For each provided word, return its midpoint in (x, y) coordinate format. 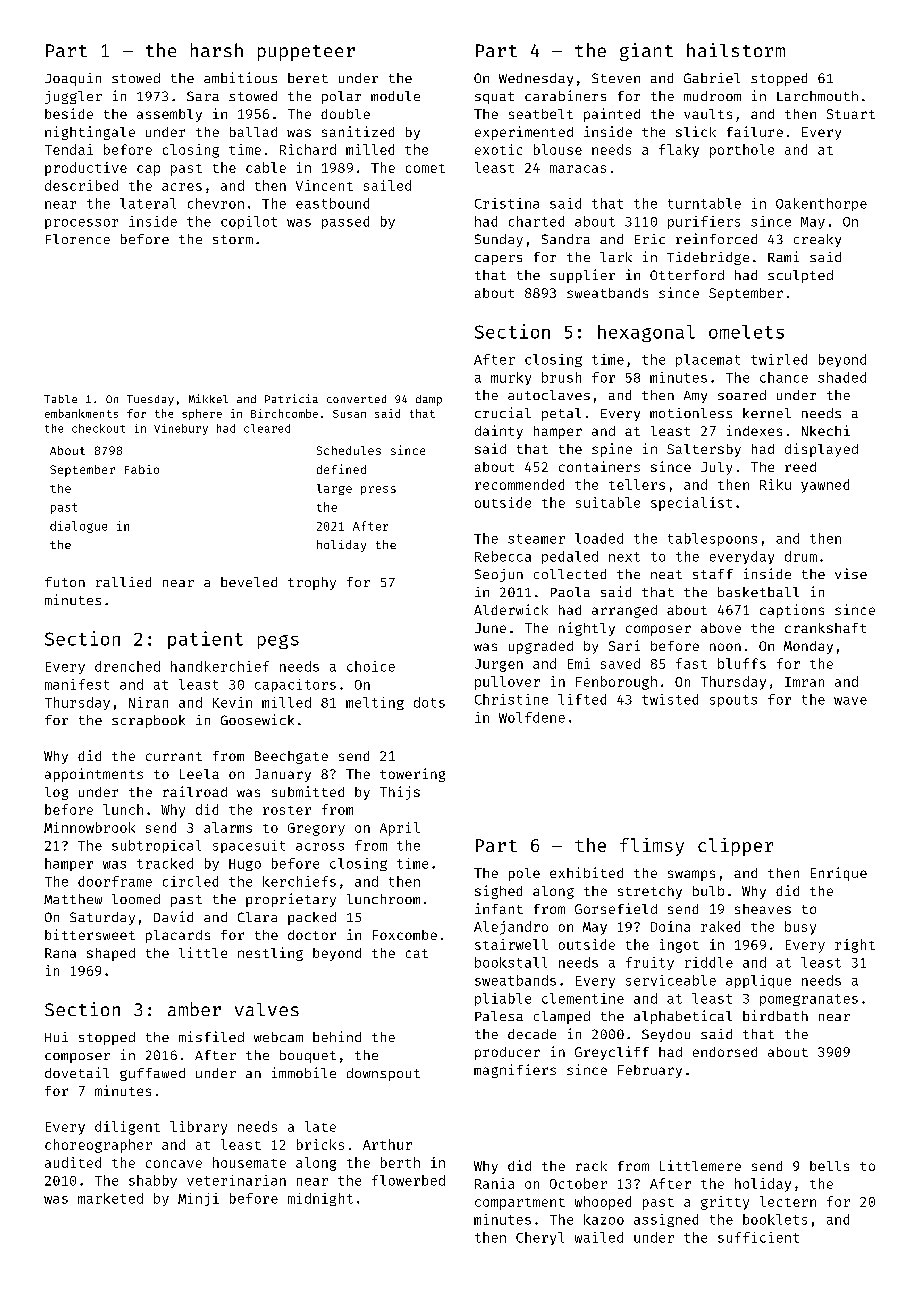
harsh (217, 50)
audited (73, 1162)
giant (646, 52)
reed (800, 467)
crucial (503, 412)
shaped (111, 954)
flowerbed (408, 1180)
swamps (691, 875)
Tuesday (150, 400)
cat (417, 953)
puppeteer (306, 53)
